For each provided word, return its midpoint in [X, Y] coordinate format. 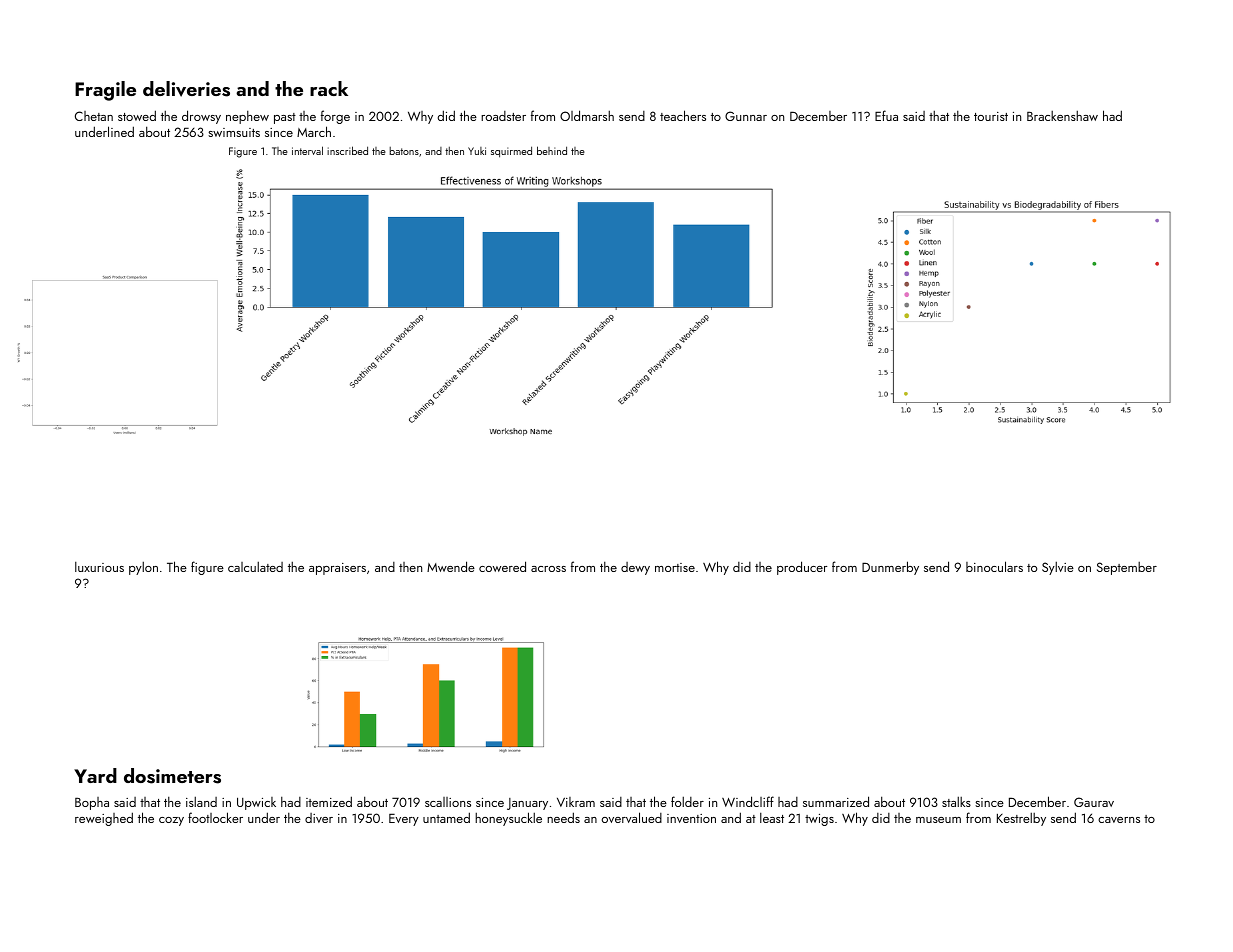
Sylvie [1058, 568]
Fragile [105, 91]
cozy [171, 821]
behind [552, 150]
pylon [143, 568]
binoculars [994, 566]
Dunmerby [890, 568]
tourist [991, 116]
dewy [635, 568]
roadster [503, 116]
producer [802, 568]
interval [307, 150]
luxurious [99, 567]
